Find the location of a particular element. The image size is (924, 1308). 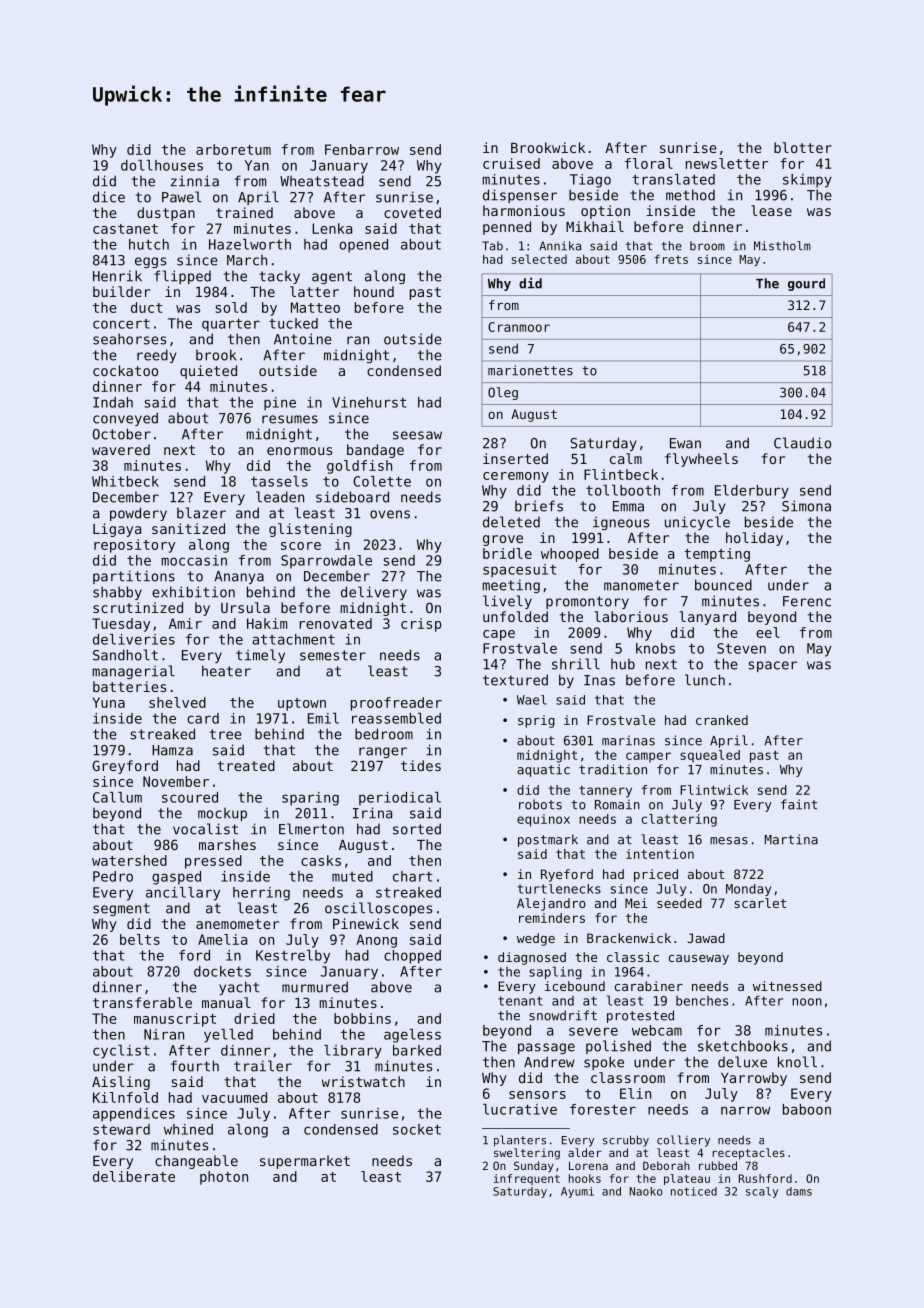

socket is located at coordinates (417, 1129).
